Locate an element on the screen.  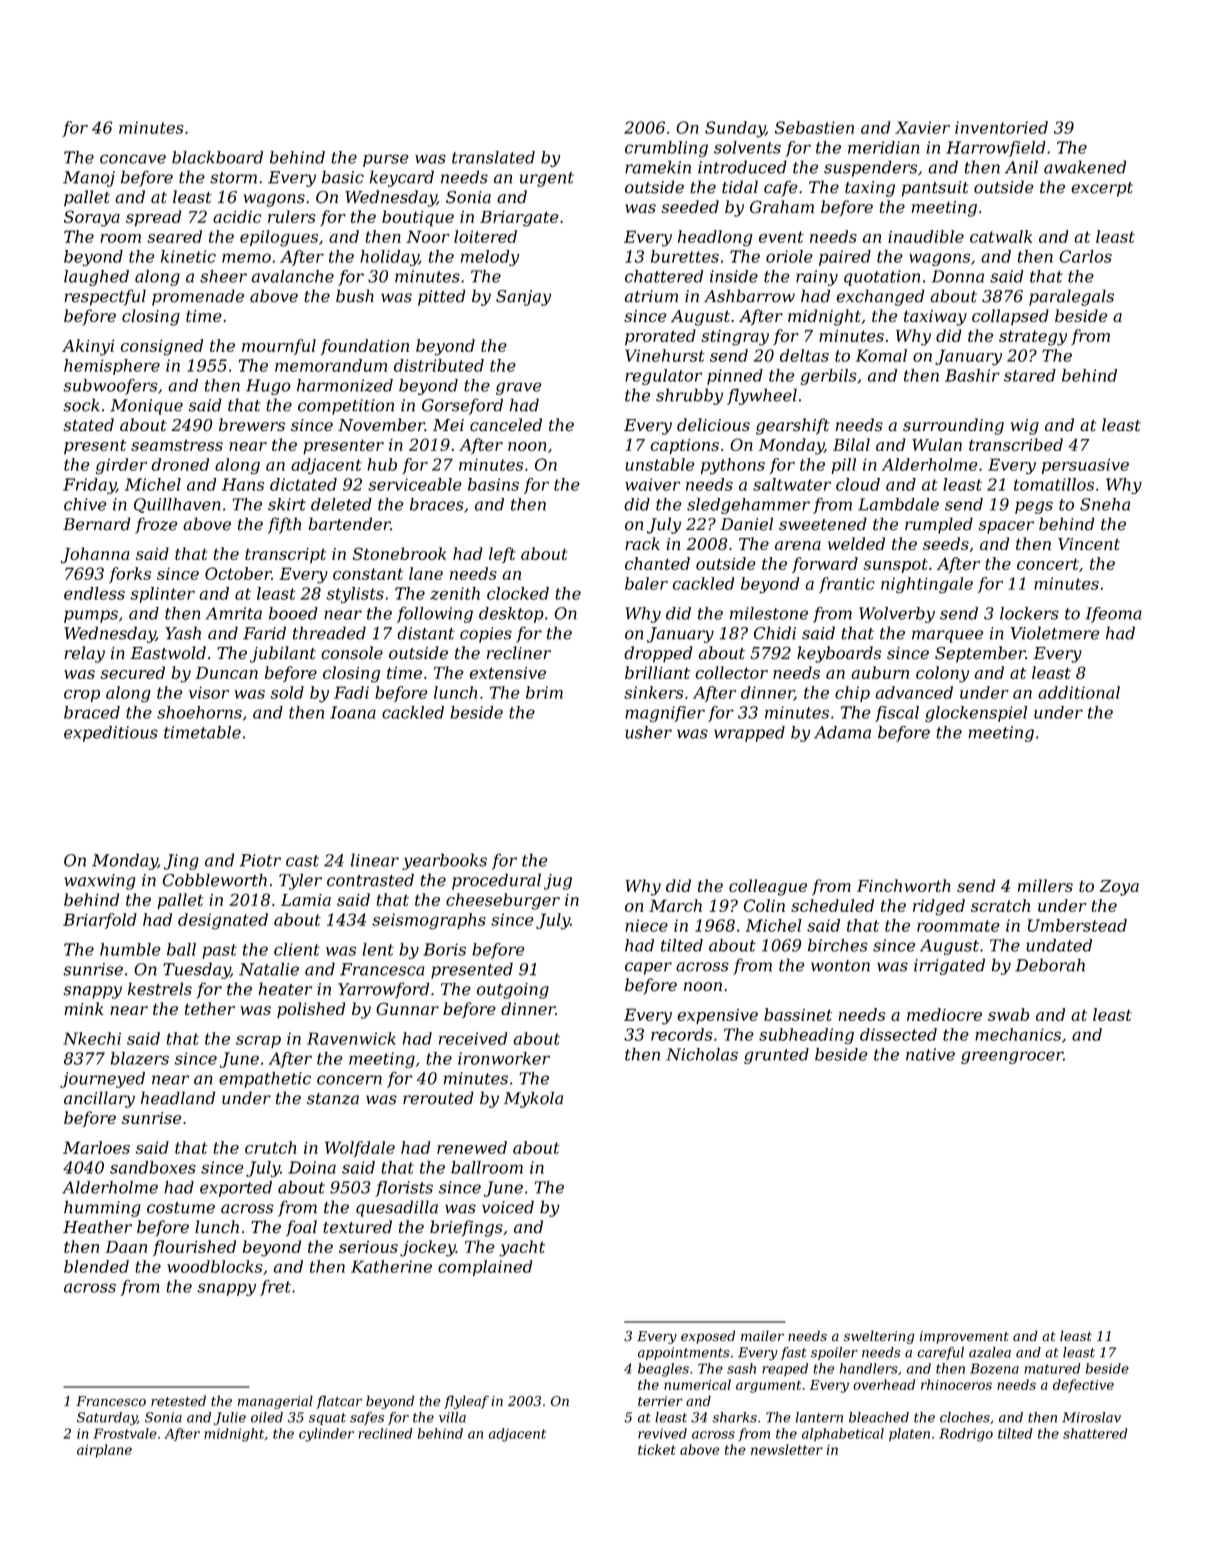
pegs is located at coordinates (1034, 507).
